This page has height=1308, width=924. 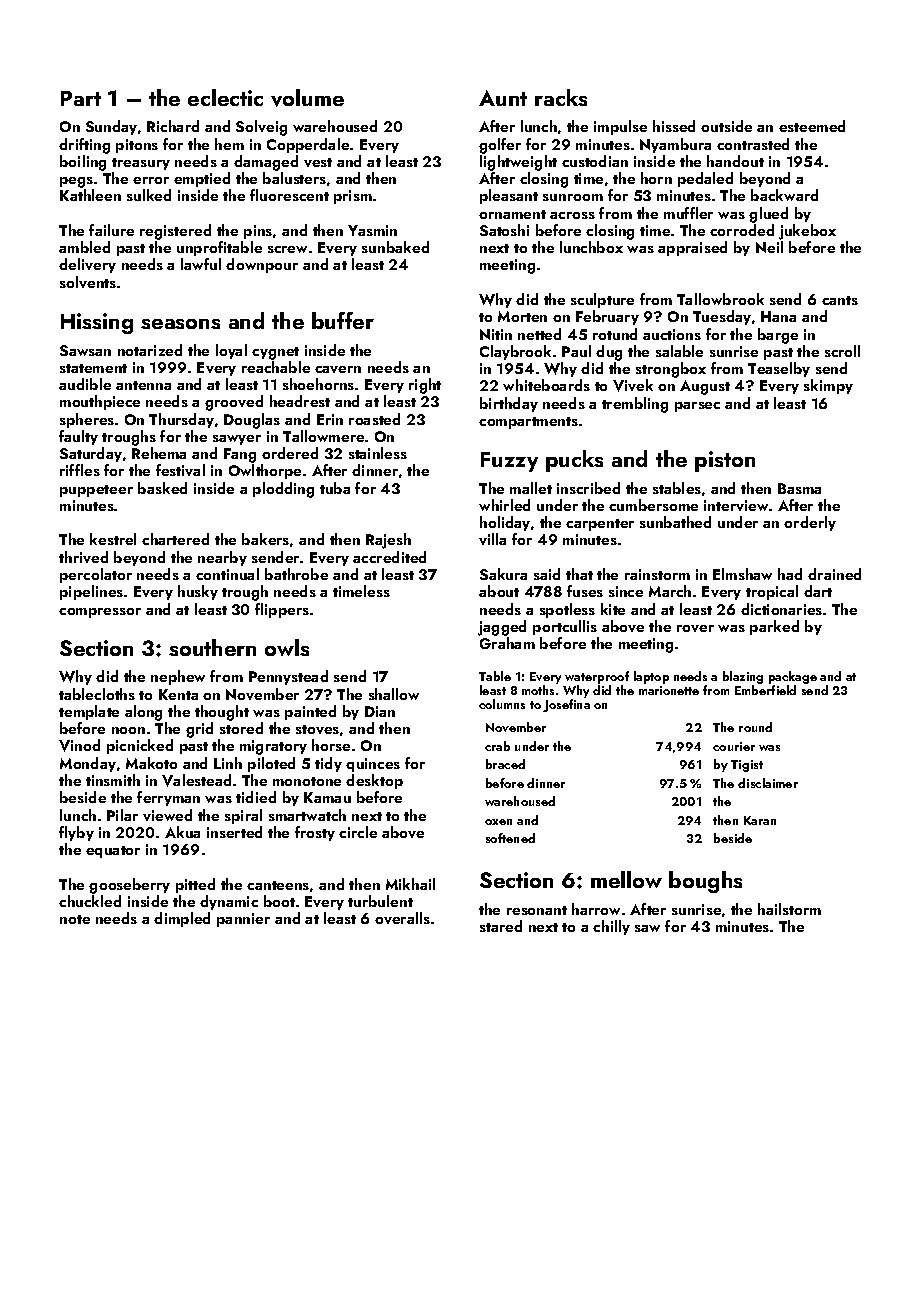 I want to click on Sunday, so click(x=111, y=127).
